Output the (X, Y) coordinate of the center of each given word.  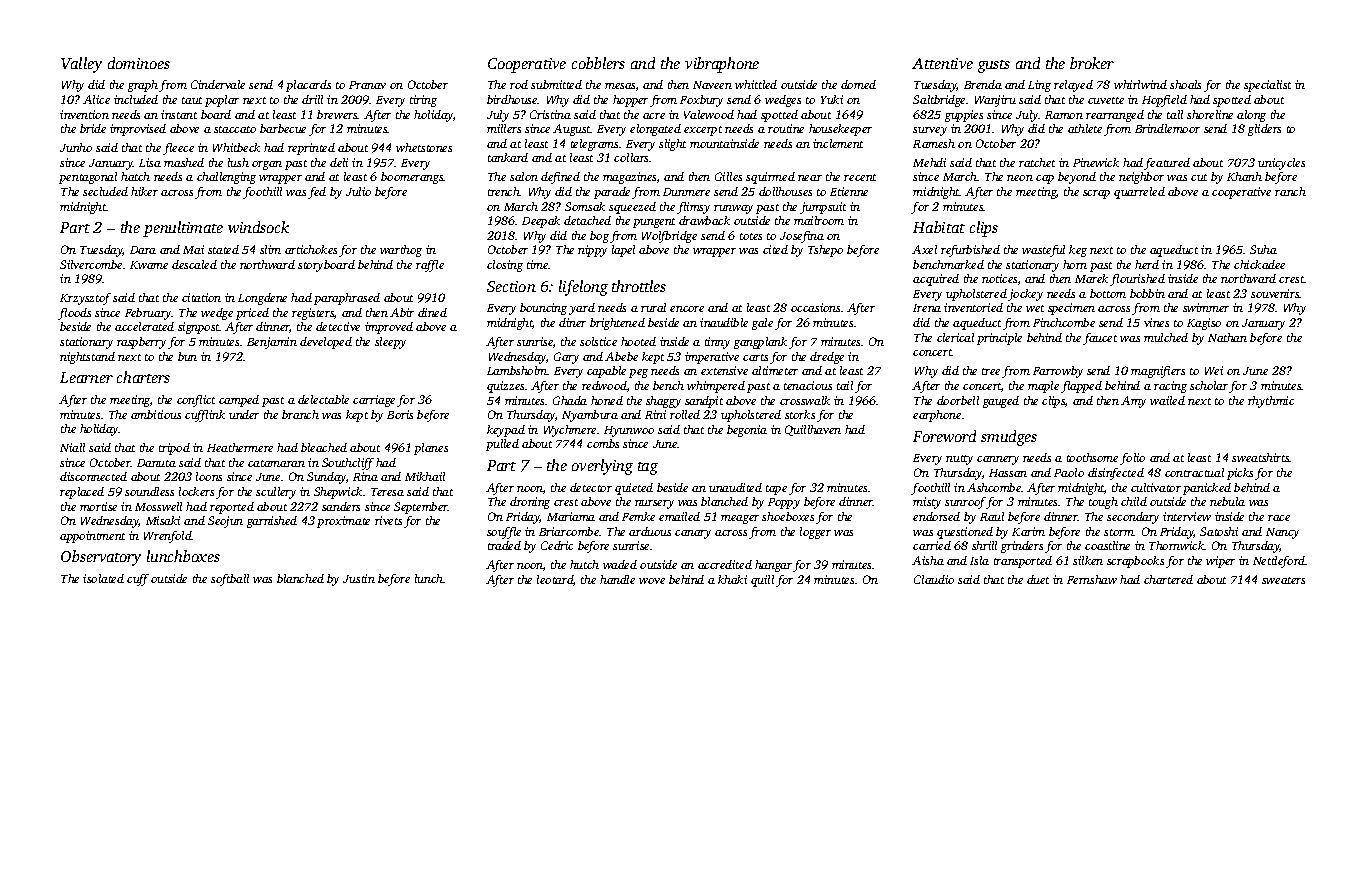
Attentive (942, 63)
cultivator (1156, 487)
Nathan (1227, 337)
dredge (827, 358)
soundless (149, 491)
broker (1092, 63)
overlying (602, 467)
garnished (272, 522)
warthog (401, 251)
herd (1147, 264)
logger (815, 533)
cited (775, 249)
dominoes (139, 63)
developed (326, 343)
